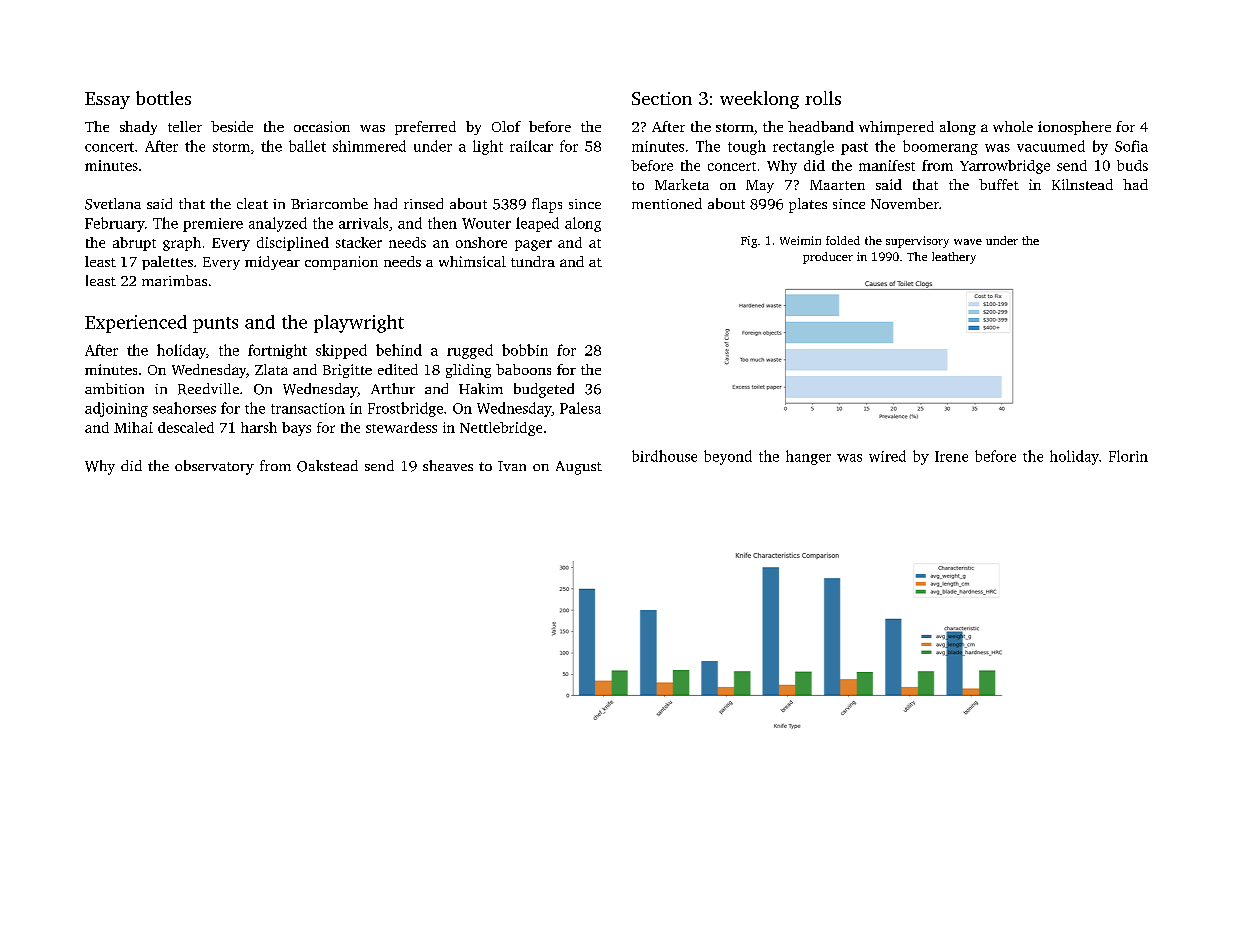 Image resolution: width=1233 pixels, height=952 pixels. Describe the element at coordinates (823, 98) in the page. I see `rolls` at that location.
